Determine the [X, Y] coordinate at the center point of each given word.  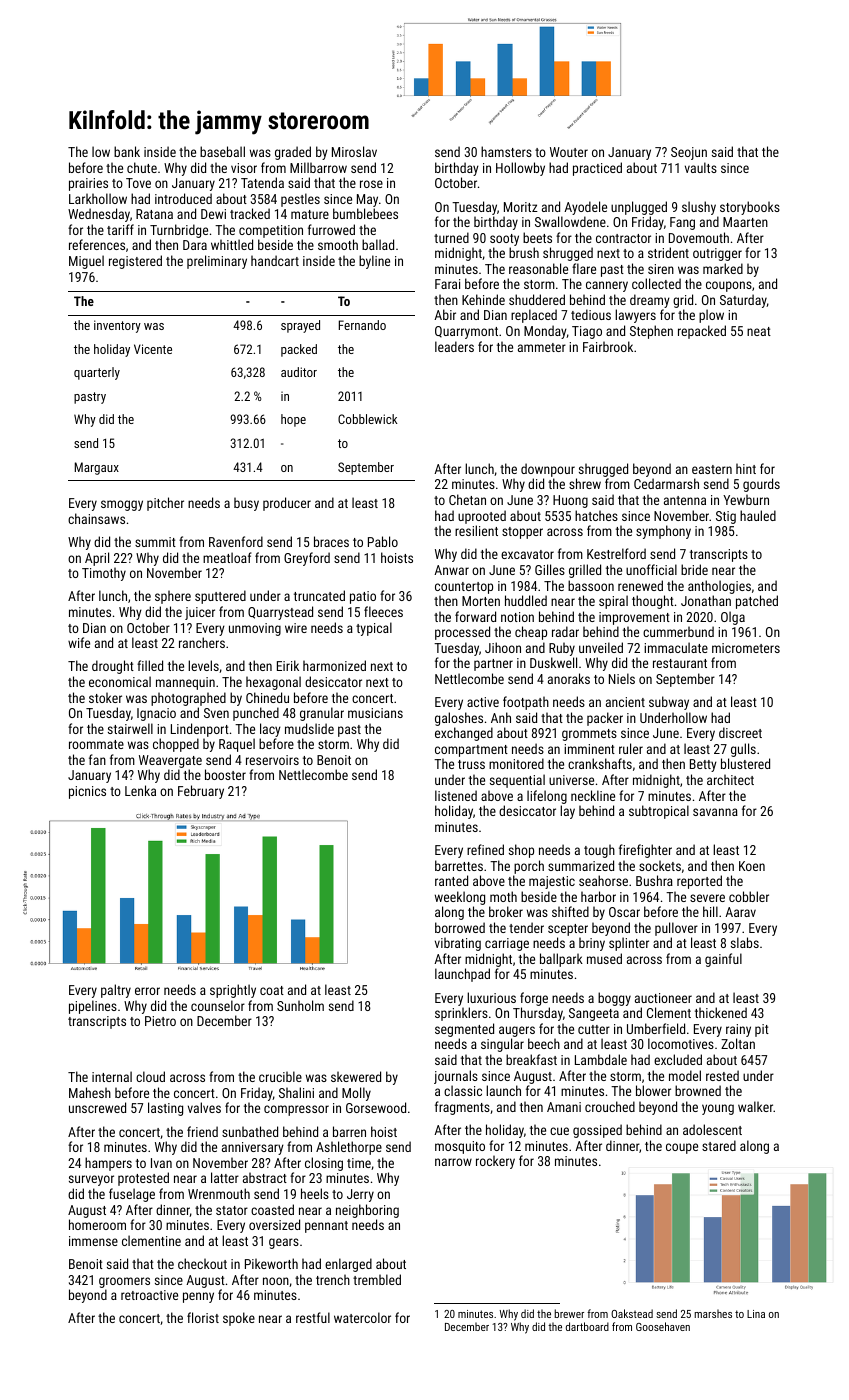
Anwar [451, 570]
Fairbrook [608, 346]
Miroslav [354, 151]
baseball [222, 151]
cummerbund [678, 631]
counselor [218, 1005]
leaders [454, 346]
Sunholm [300, 1005]
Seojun [689, 153]
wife [79, 642]
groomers [124, 1282]
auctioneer [663, 998]
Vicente [153, 349]
